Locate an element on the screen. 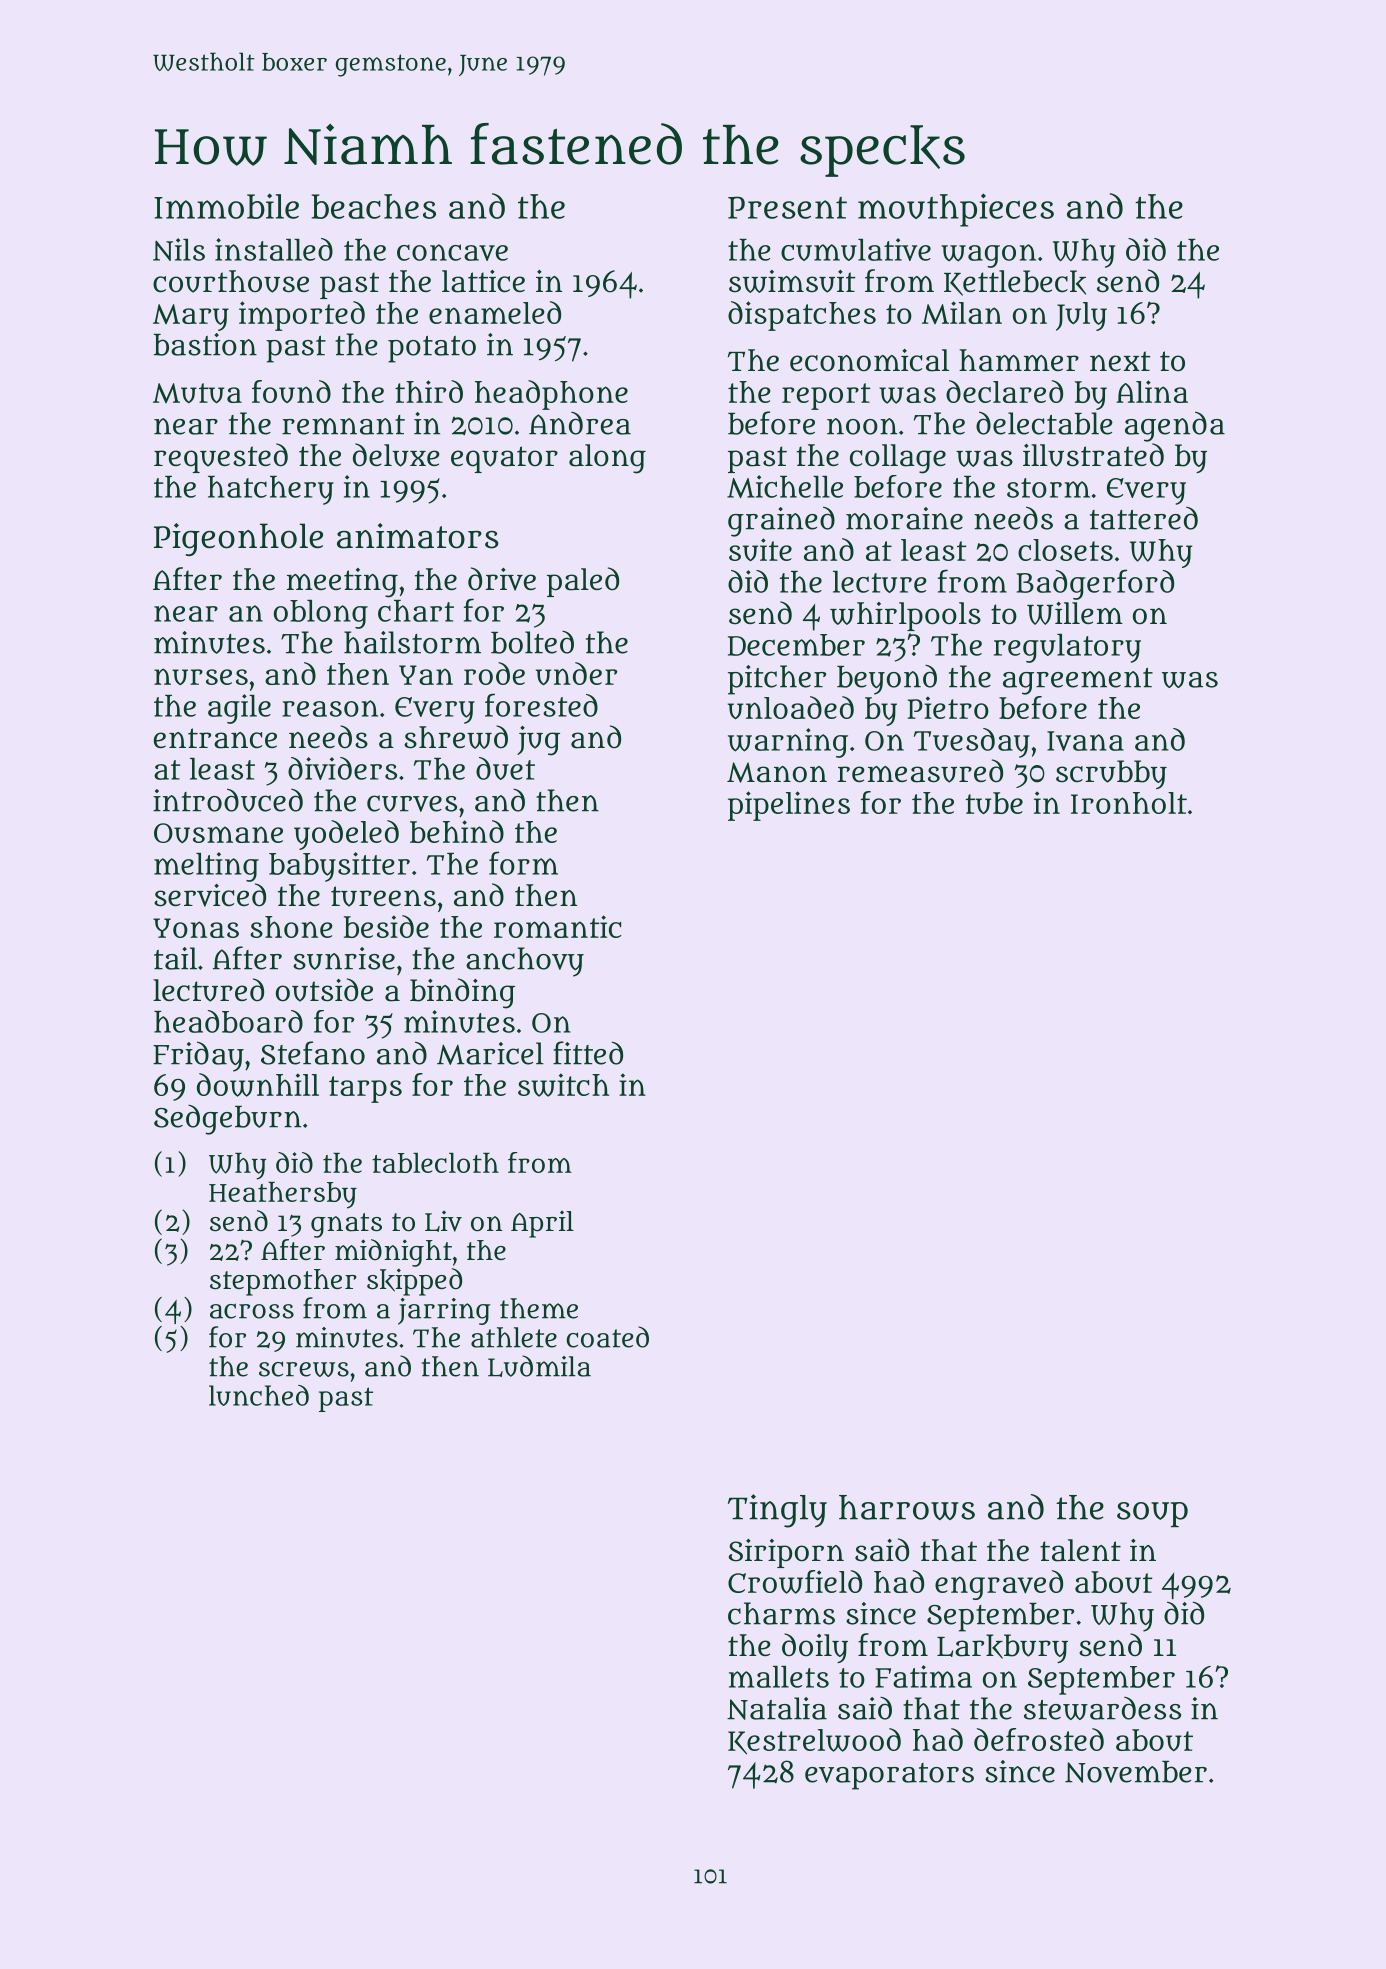  November is located at coordinates (1136, 1772).
